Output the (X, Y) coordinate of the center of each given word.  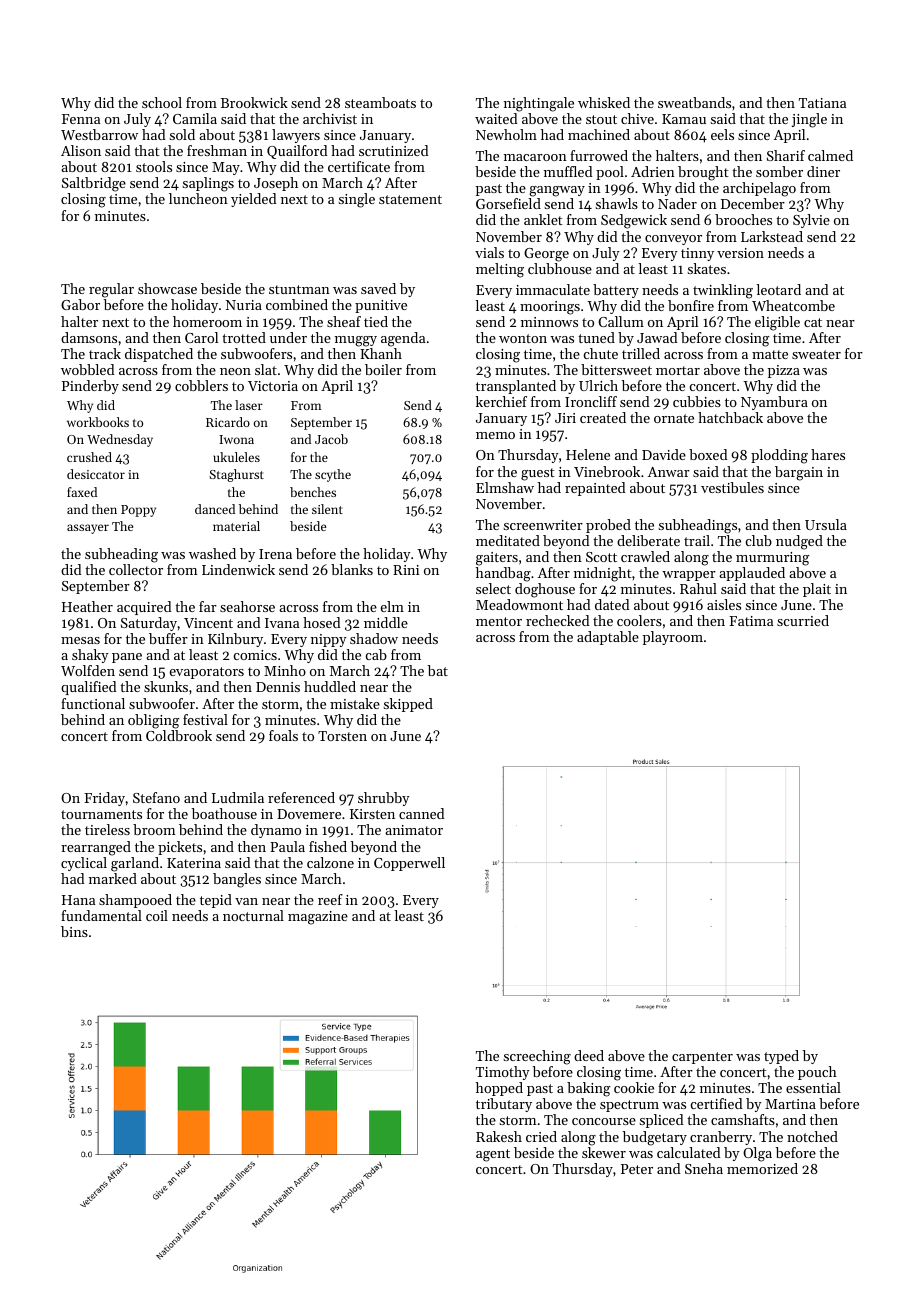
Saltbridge (94, 184)
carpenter (702, 1058)
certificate (359, 166)
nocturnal (253, 915)
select (493, 588)
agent (493, 1155)
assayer (88, 529)
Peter (637, 1169)
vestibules (732, 487)
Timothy (503, 1073)
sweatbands (694, 102)
